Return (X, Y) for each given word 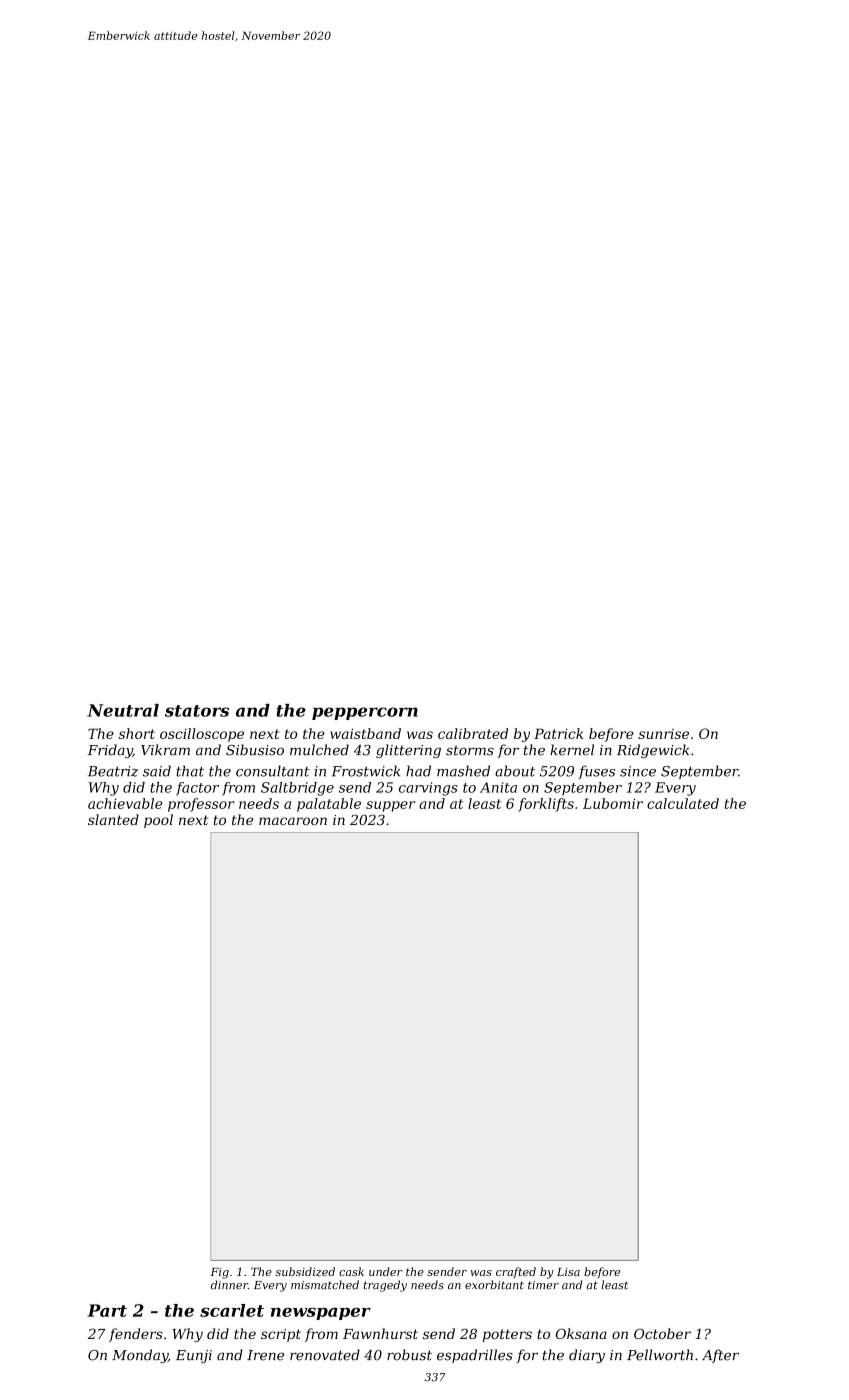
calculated (683, 803)
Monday (140, 1356)
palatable (329, 805)
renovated (325, 1355)
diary (587, 1356)
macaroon (293, 821)
